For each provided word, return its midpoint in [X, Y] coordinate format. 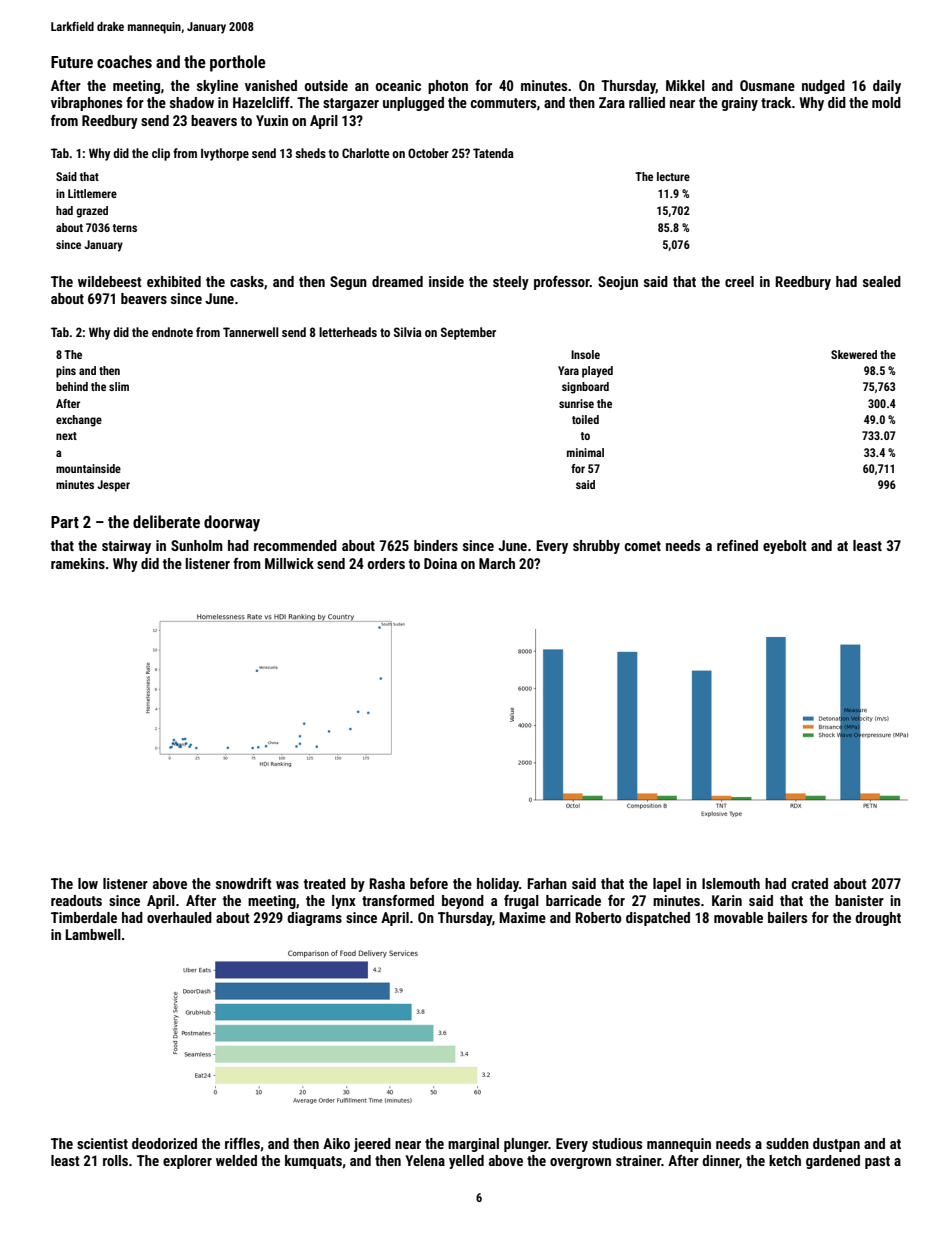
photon [448, 87]
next [66, 436]
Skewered [854, 354]
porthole [238, 63]
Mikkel [685, 85]
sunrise [576, 403]
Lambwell [93, 934]
